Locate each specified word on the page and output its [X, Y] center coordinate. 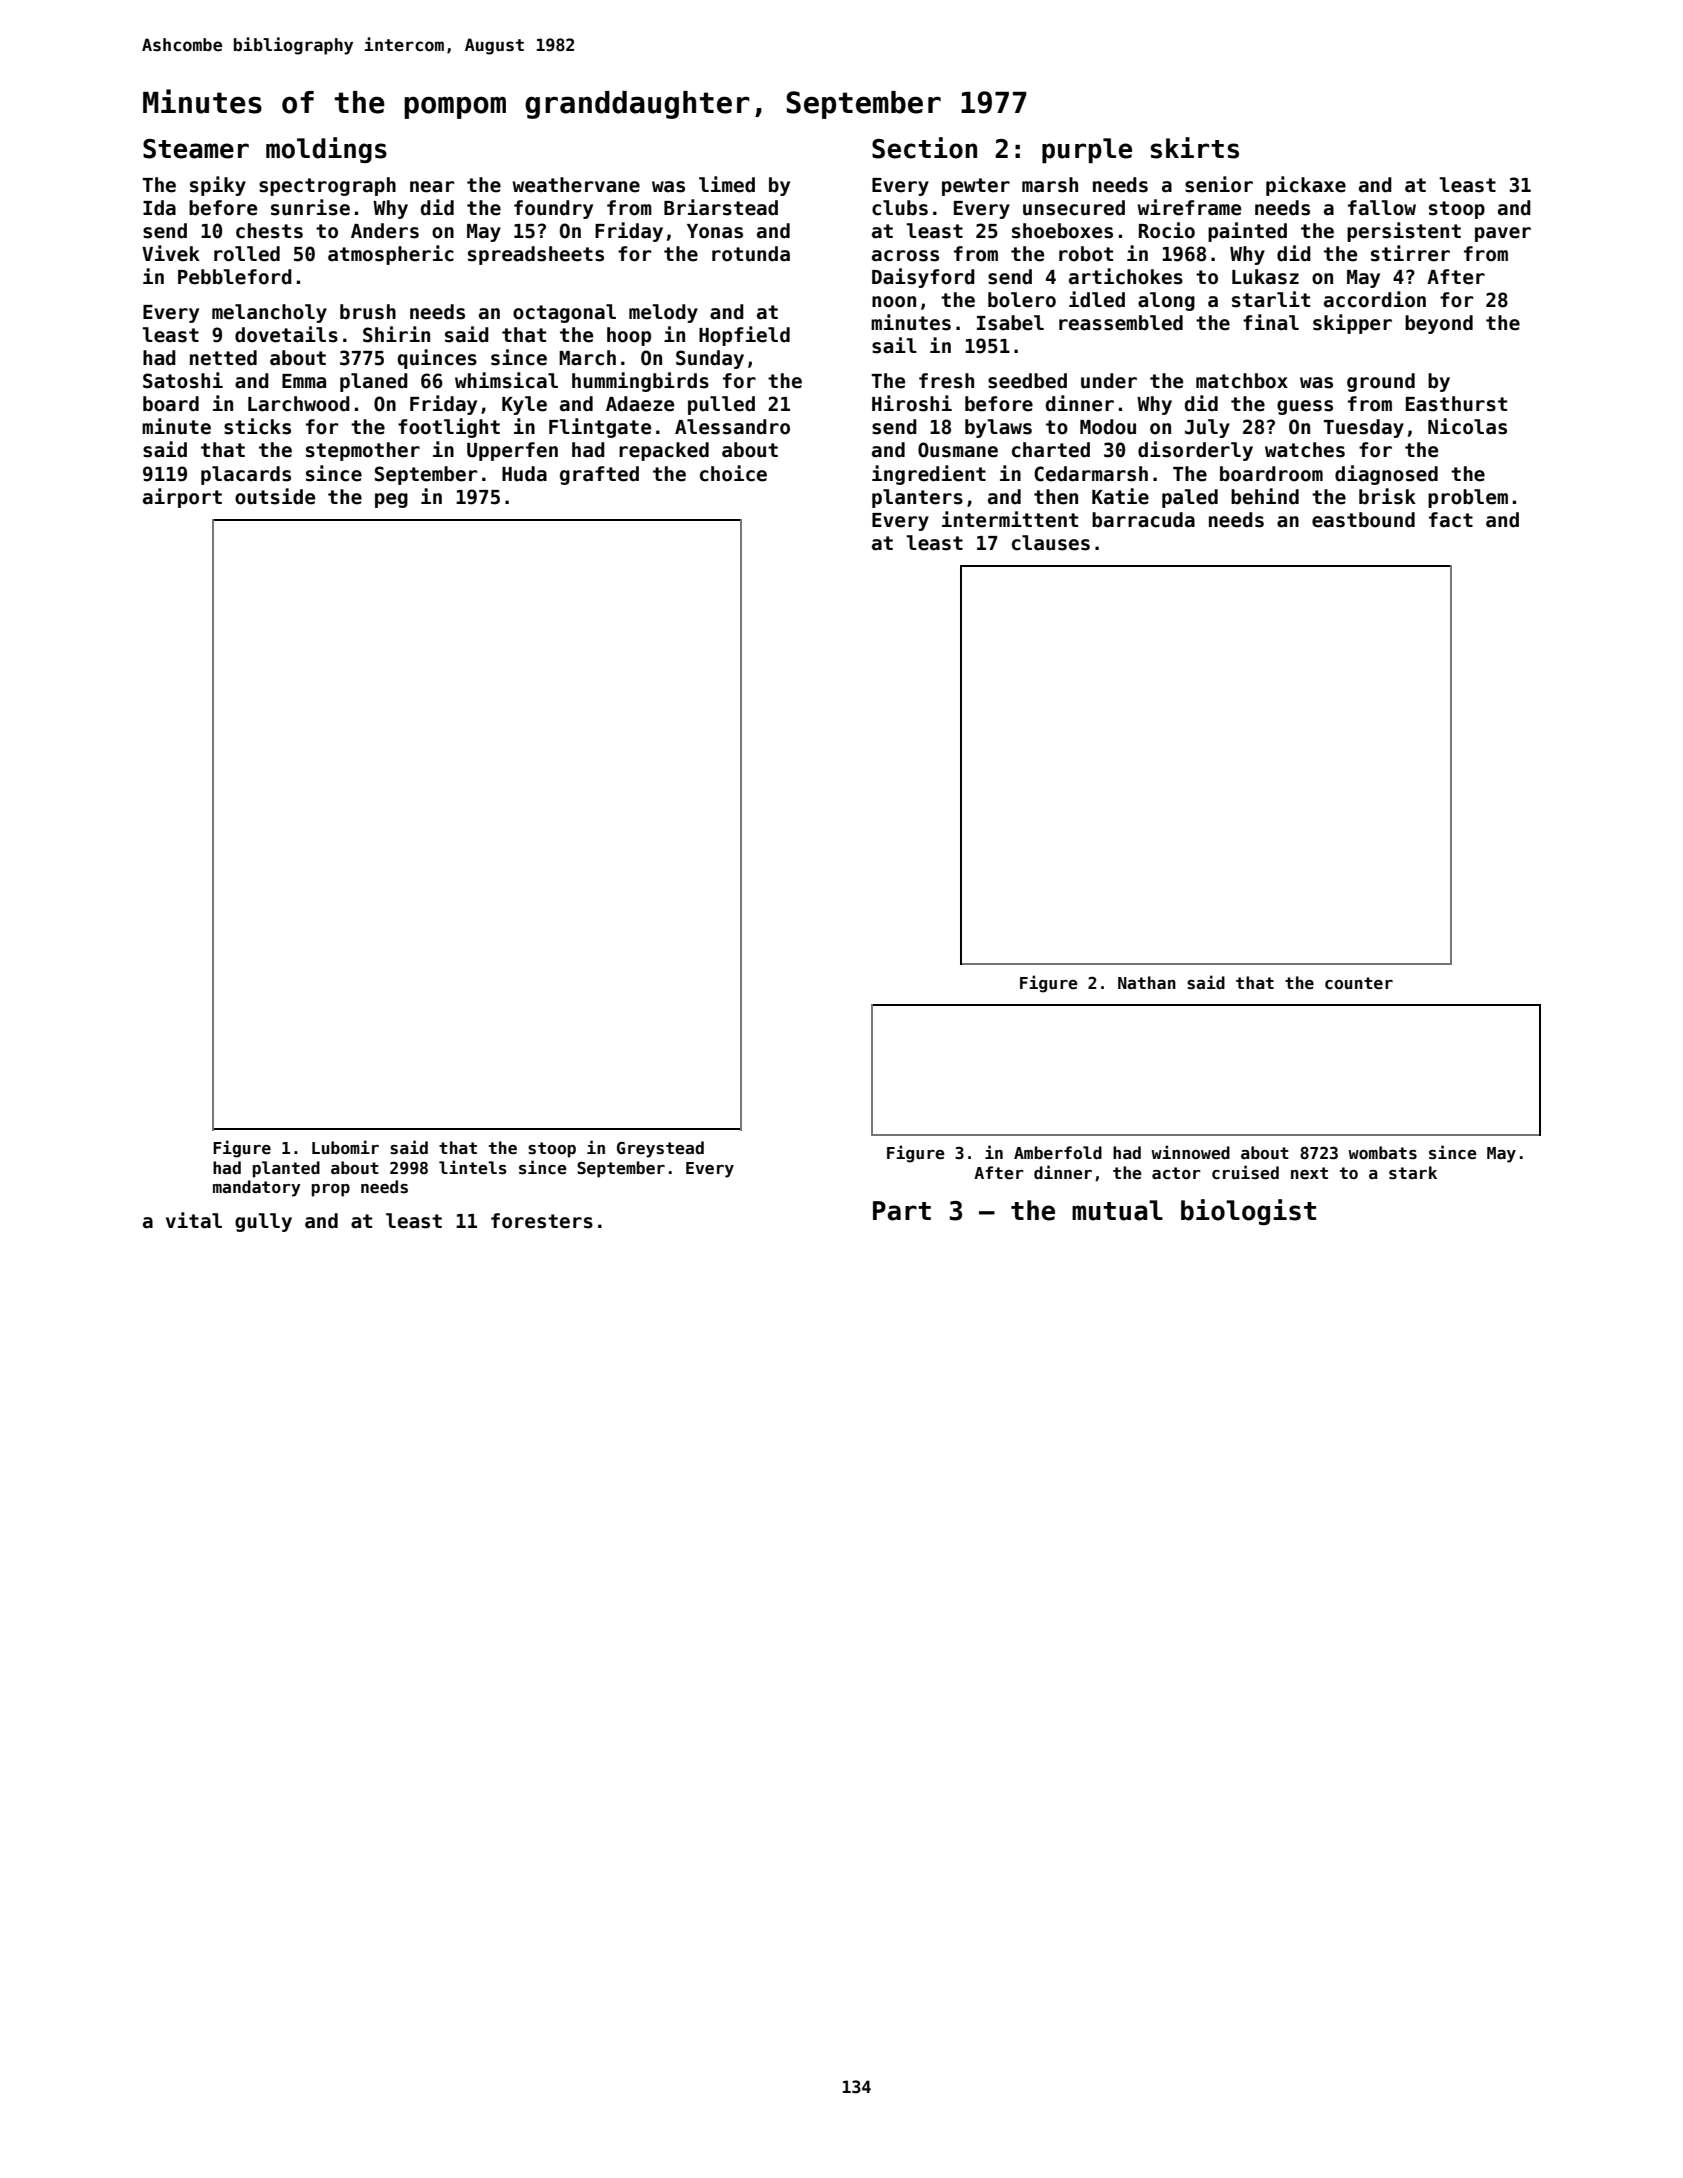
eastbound [1363, 520]
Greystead [660, 1149]
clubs [900, 208]
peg [391, 500]
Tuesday [1363, 428]
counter [1359, 983]
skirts [1195, 148]
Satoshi [183, 380]
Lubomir [345, 1147]
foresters [542, 1221]
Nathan [1147, 982]
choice [733, 473]
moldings [326, 150]
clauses [1051, 543]
